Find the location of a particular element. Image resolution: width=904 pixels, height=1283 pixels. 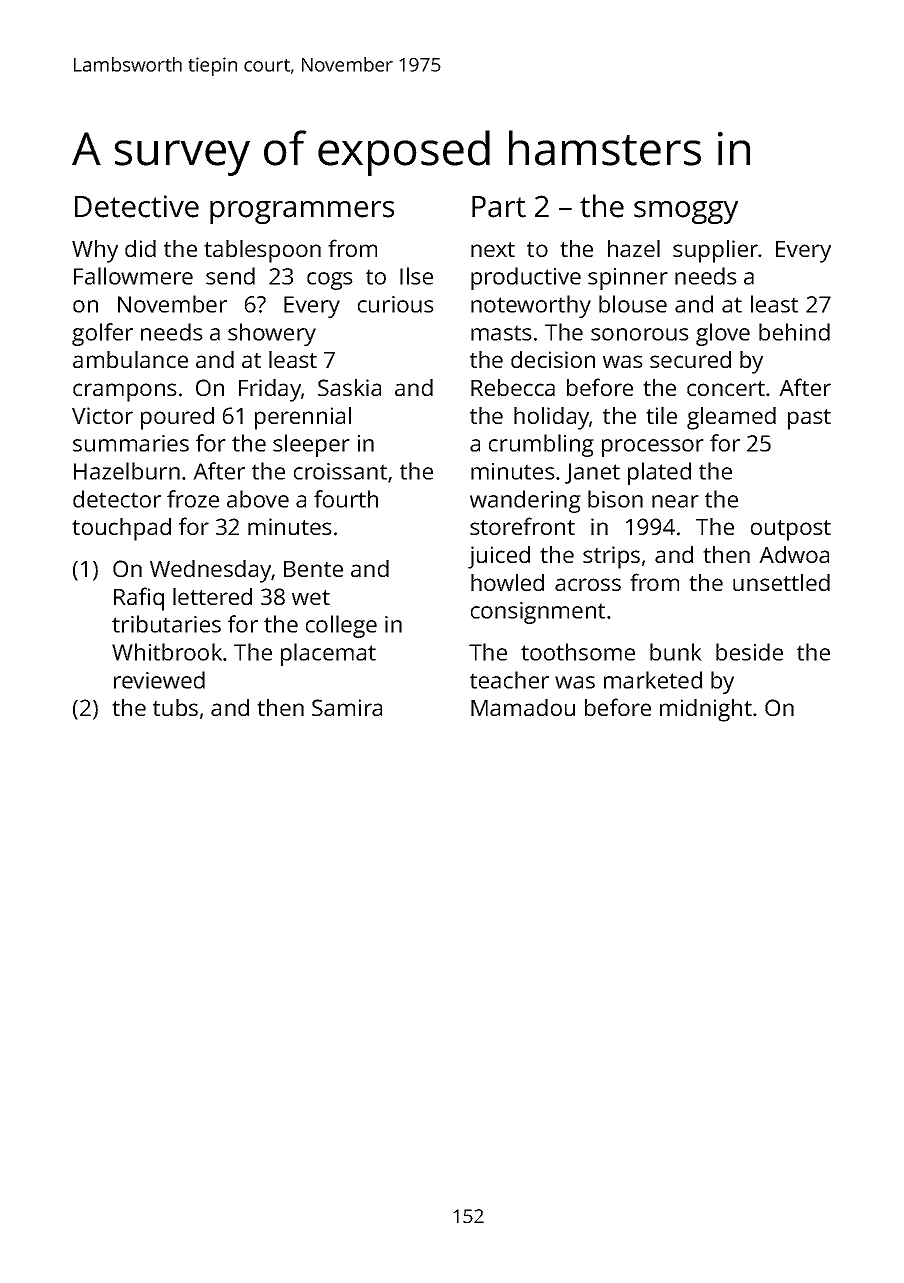

holiday is located at coordinates (551, 418).
